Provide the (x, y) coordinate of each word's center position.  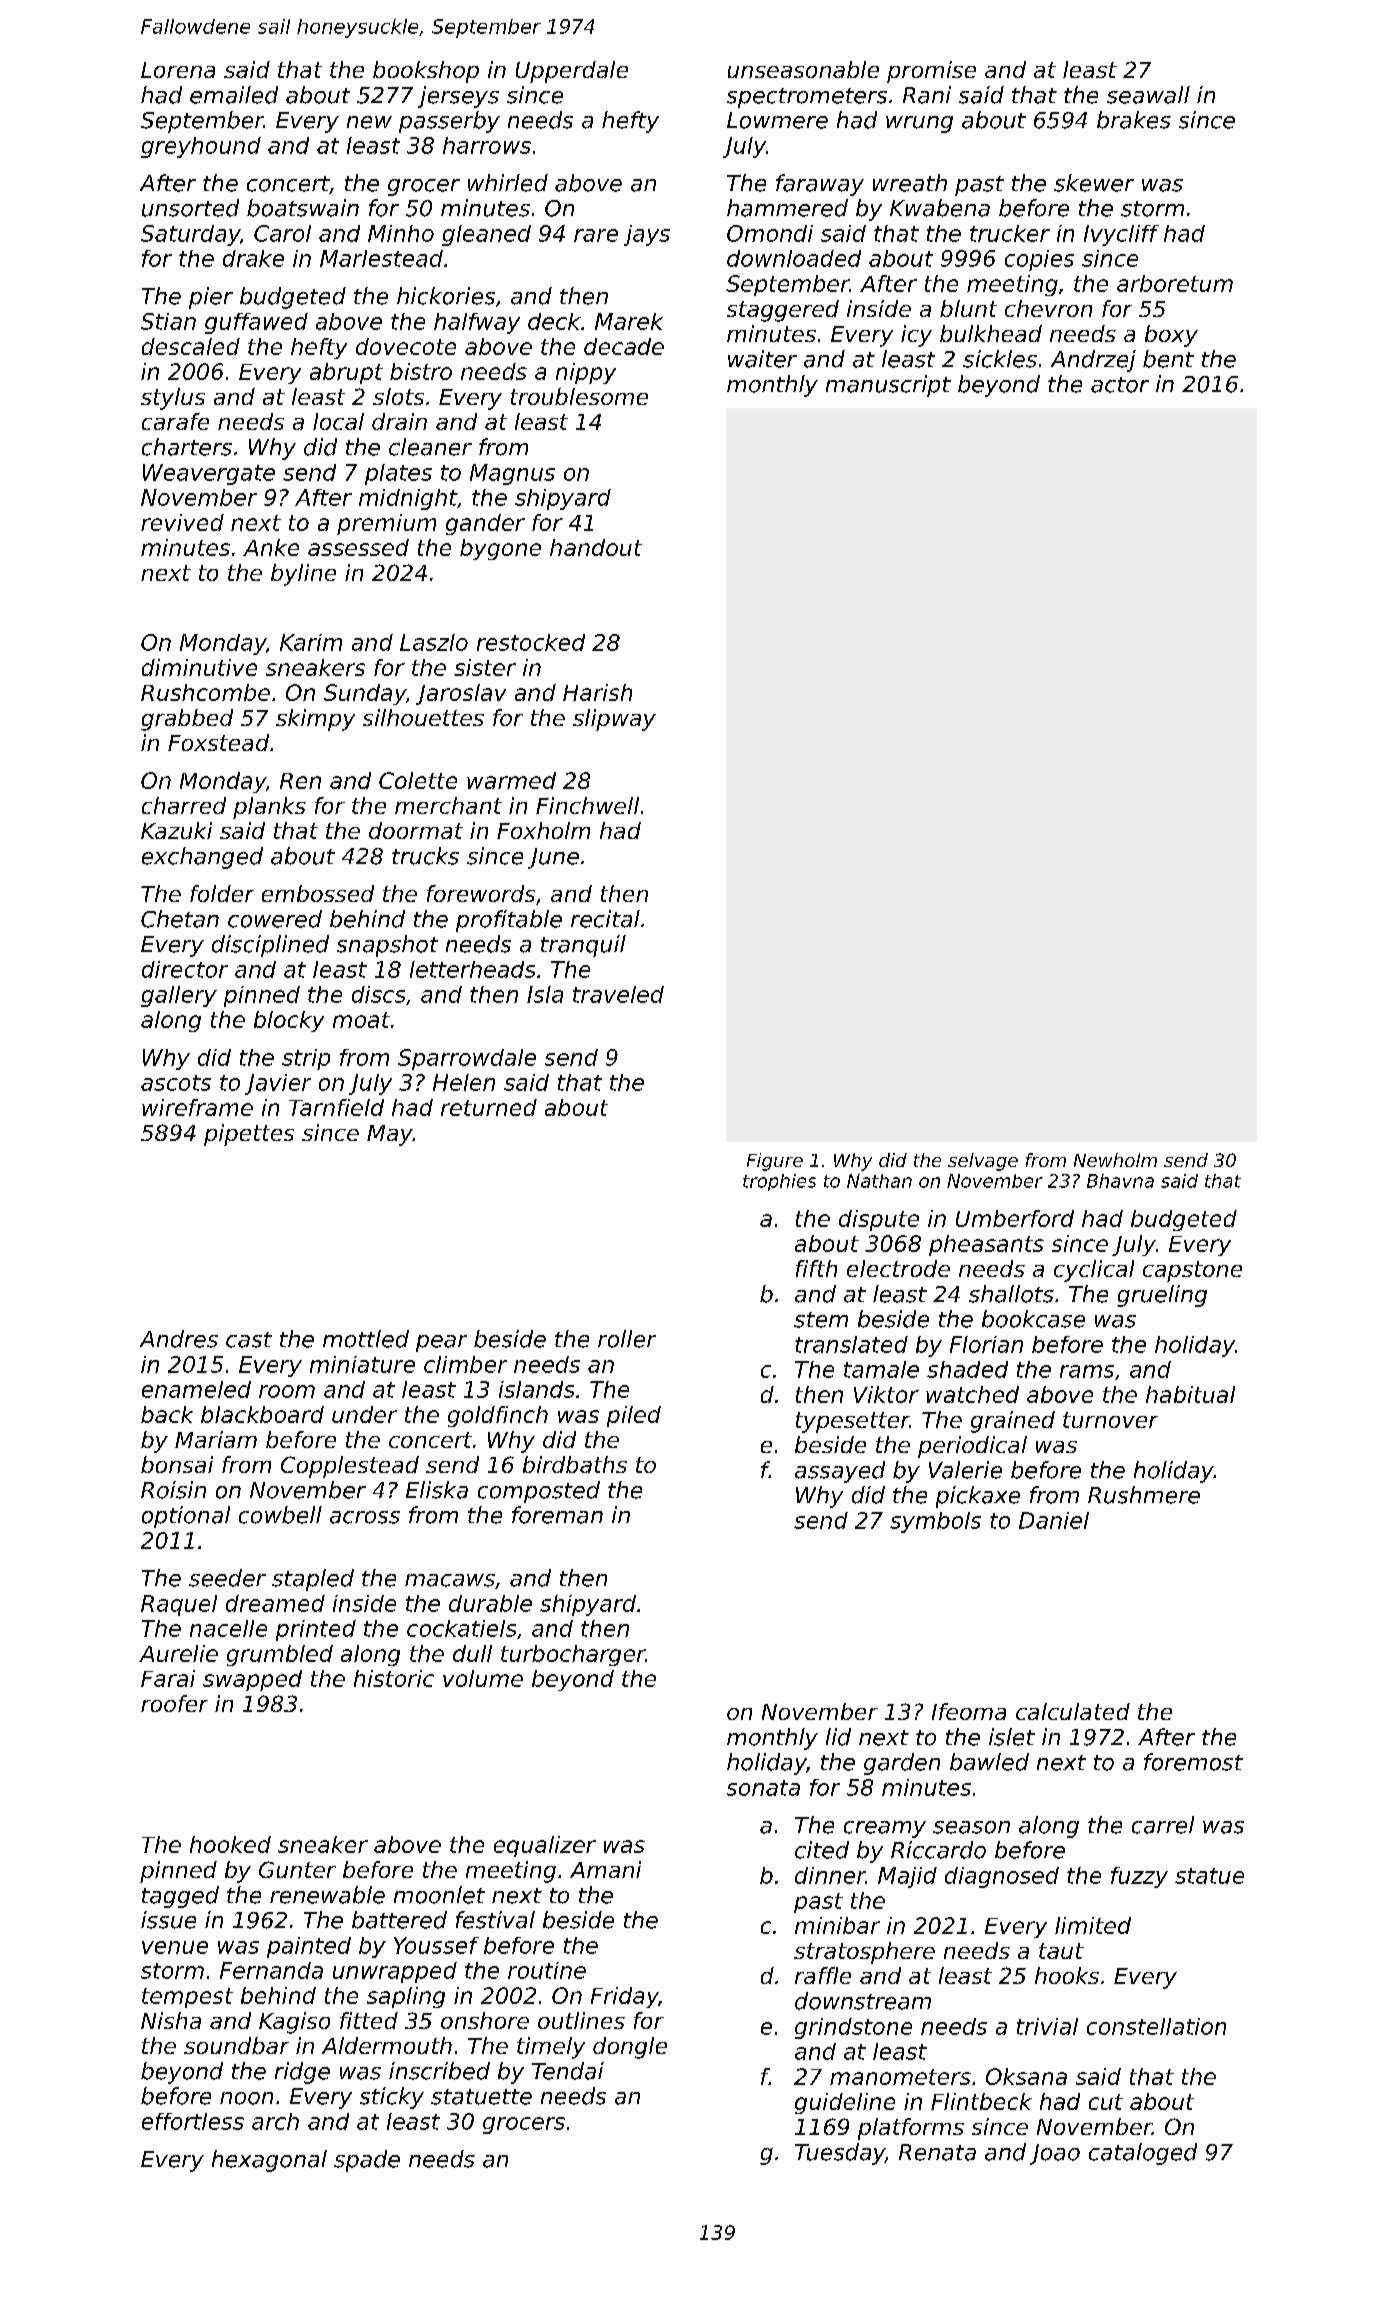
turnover (1110, 1420)
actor (1120, 385)
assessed (358, 547)
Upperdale (572, 72)
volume (483, 1678)
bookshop (426, 72)
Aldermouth (387, 2045)
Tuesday (840, 2154)
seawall (1148, 95)
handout (596, 547)
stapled (313, 1580)
